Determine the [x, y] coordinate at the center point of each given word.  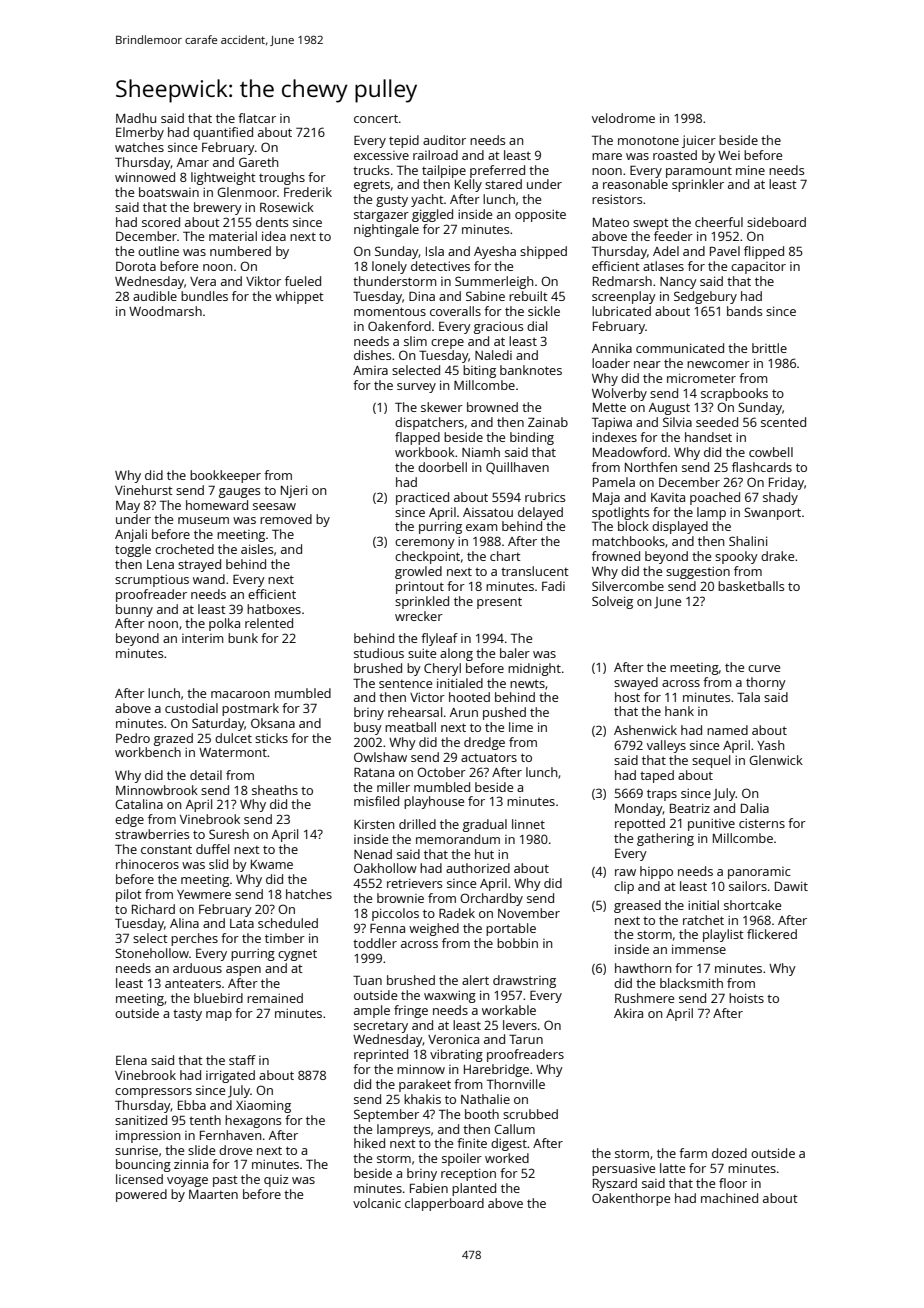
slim [415, 341]
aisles [257, 549]
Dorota [136, 266]
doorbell [442, 467]
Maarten [213, 1194]
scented [783, 422]
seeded [717, 422]
